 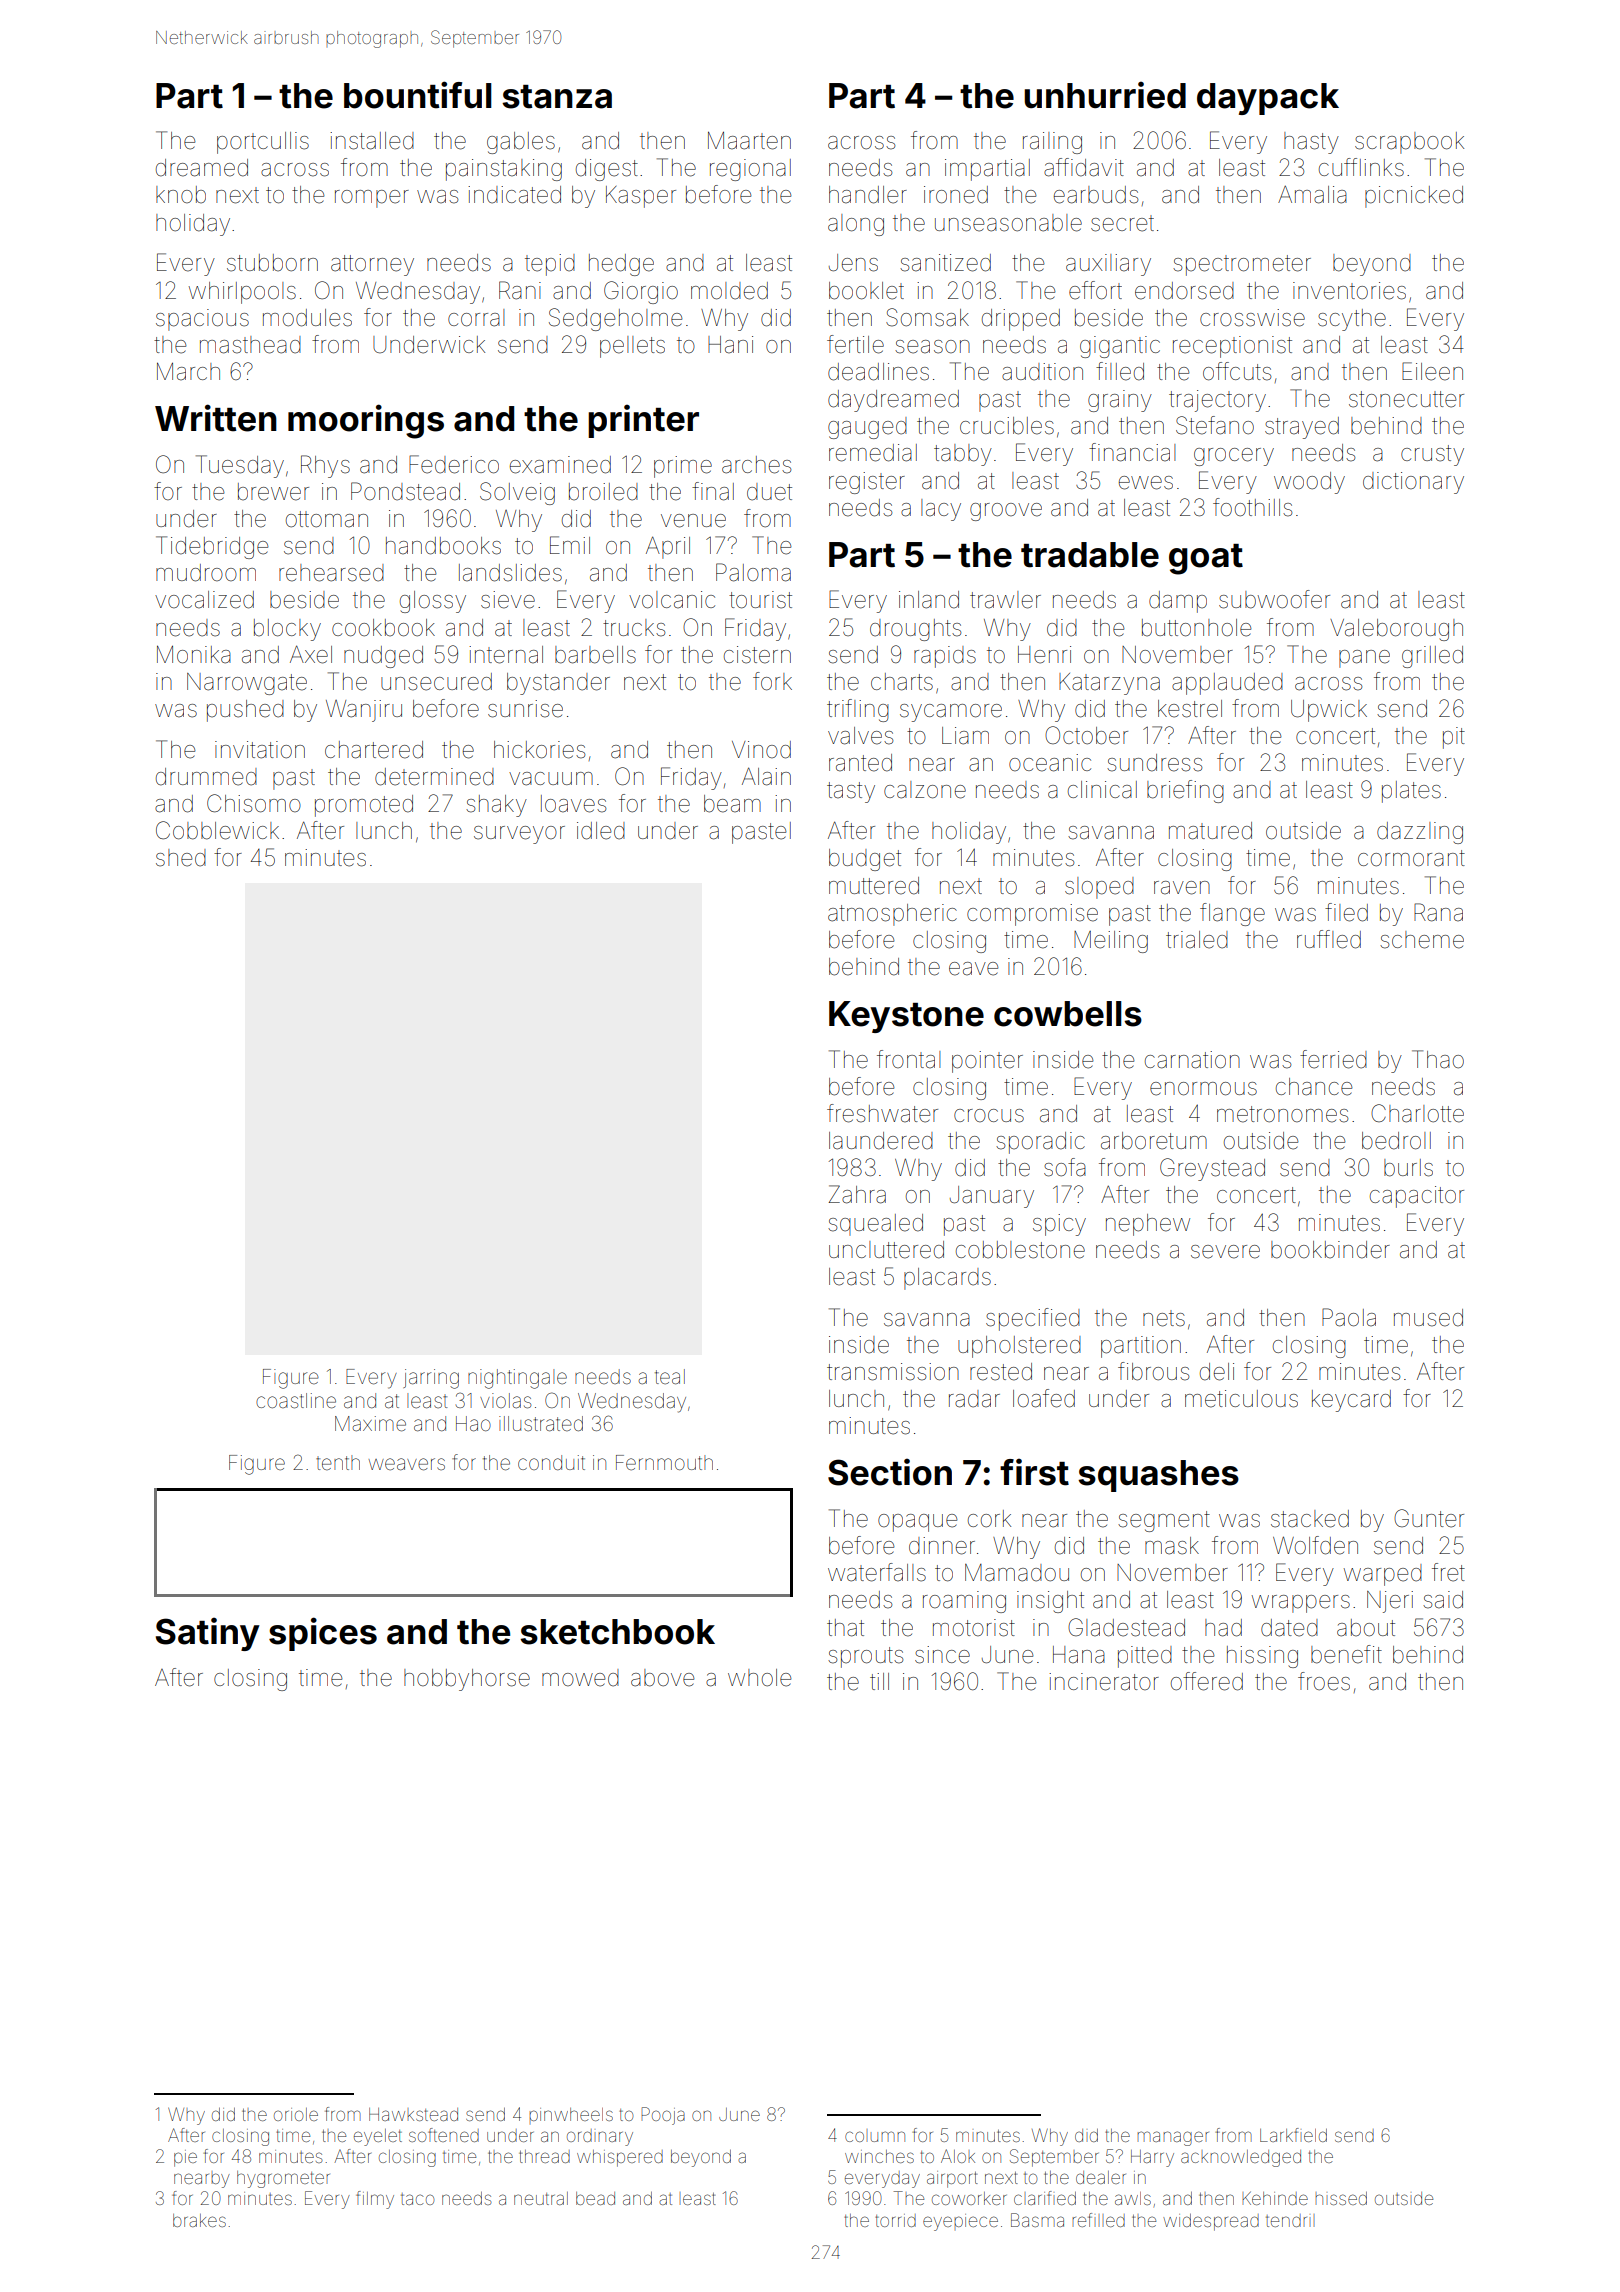 I want to click on endorsed, so click(x=1184, y=291).
